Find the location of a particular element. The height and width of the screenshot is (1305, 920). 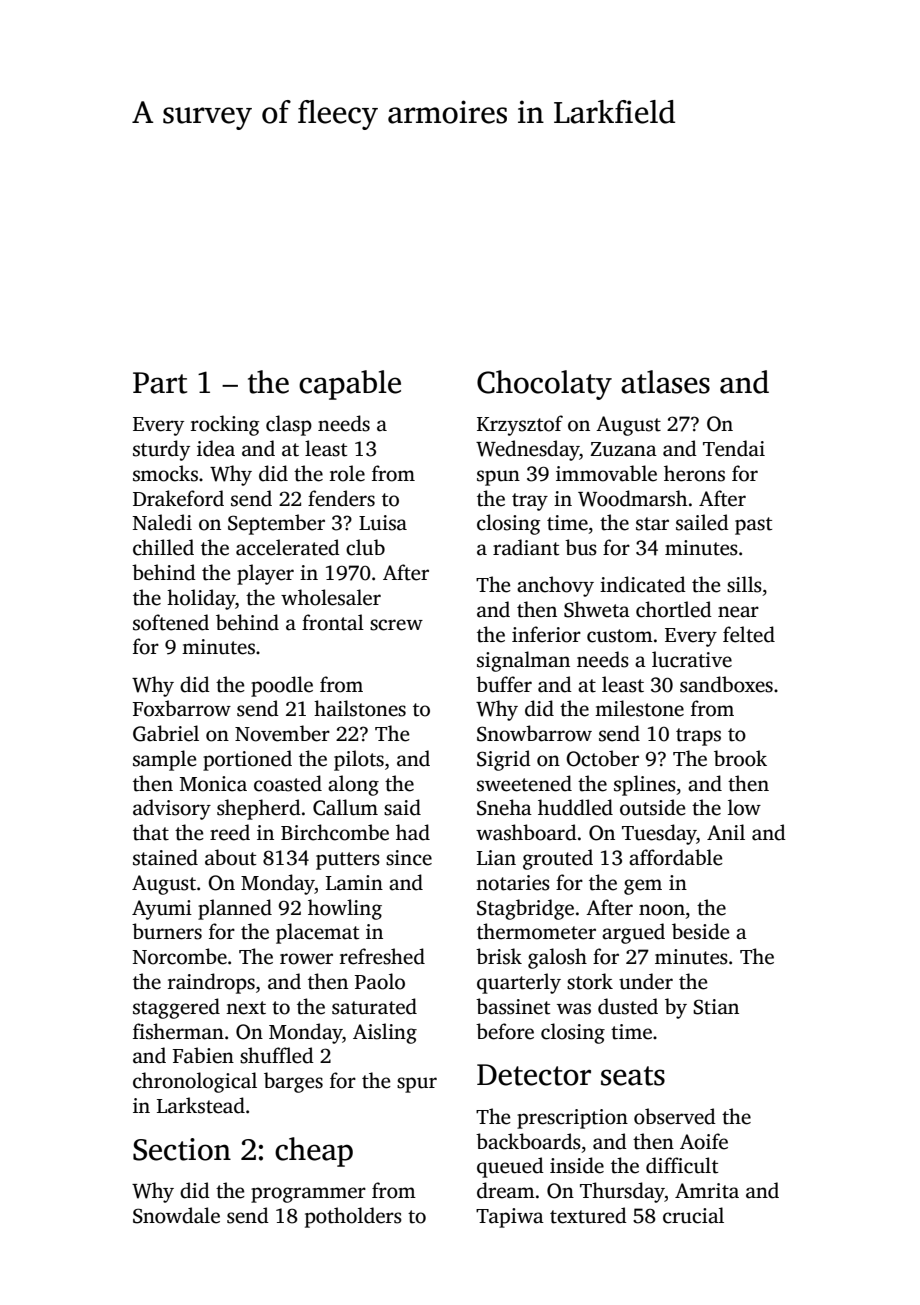

rocking is located at coordinates (225, 425).
